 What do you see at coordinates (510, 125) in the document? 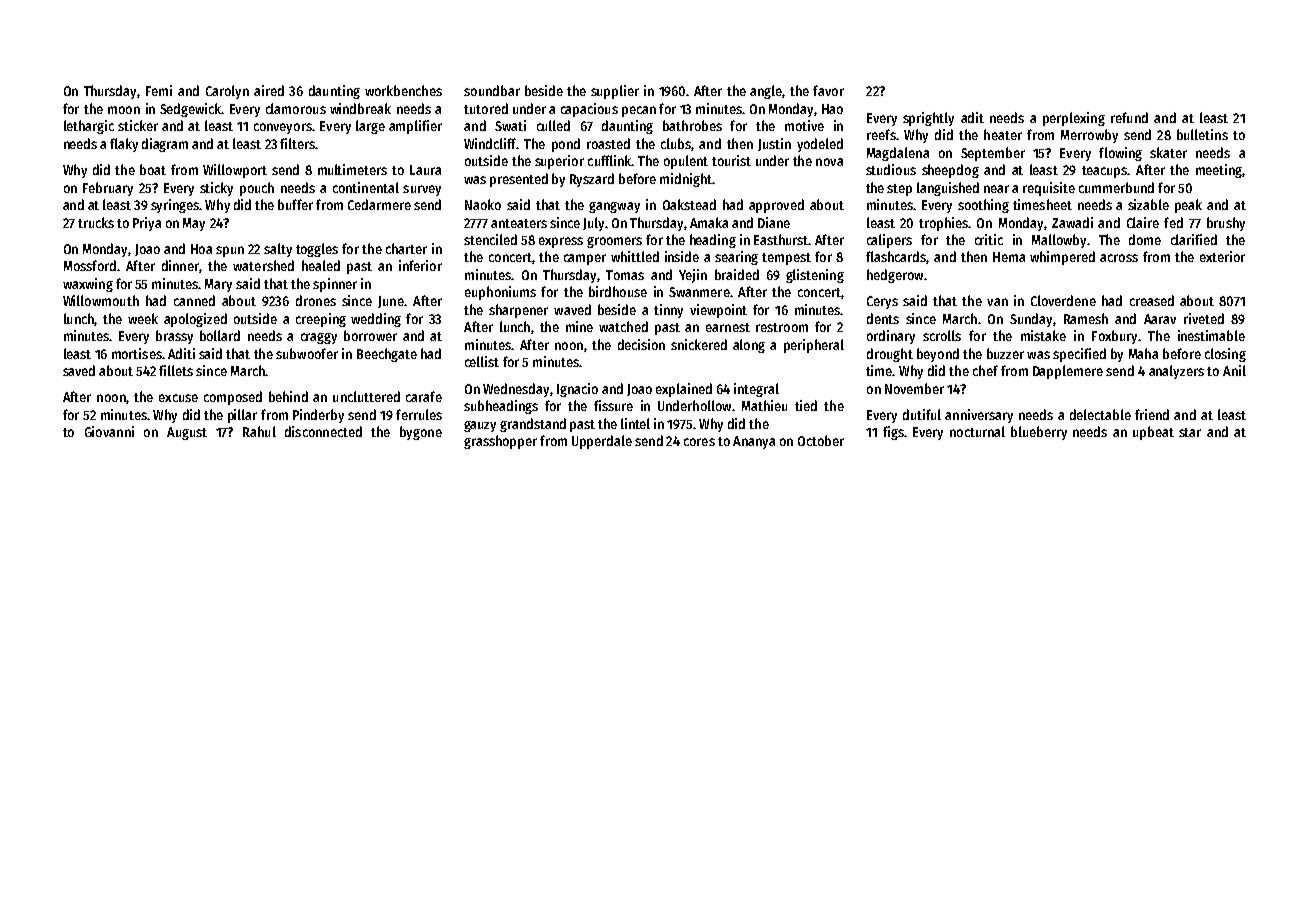
I see `Swati` at bounding box center [510, 125].
